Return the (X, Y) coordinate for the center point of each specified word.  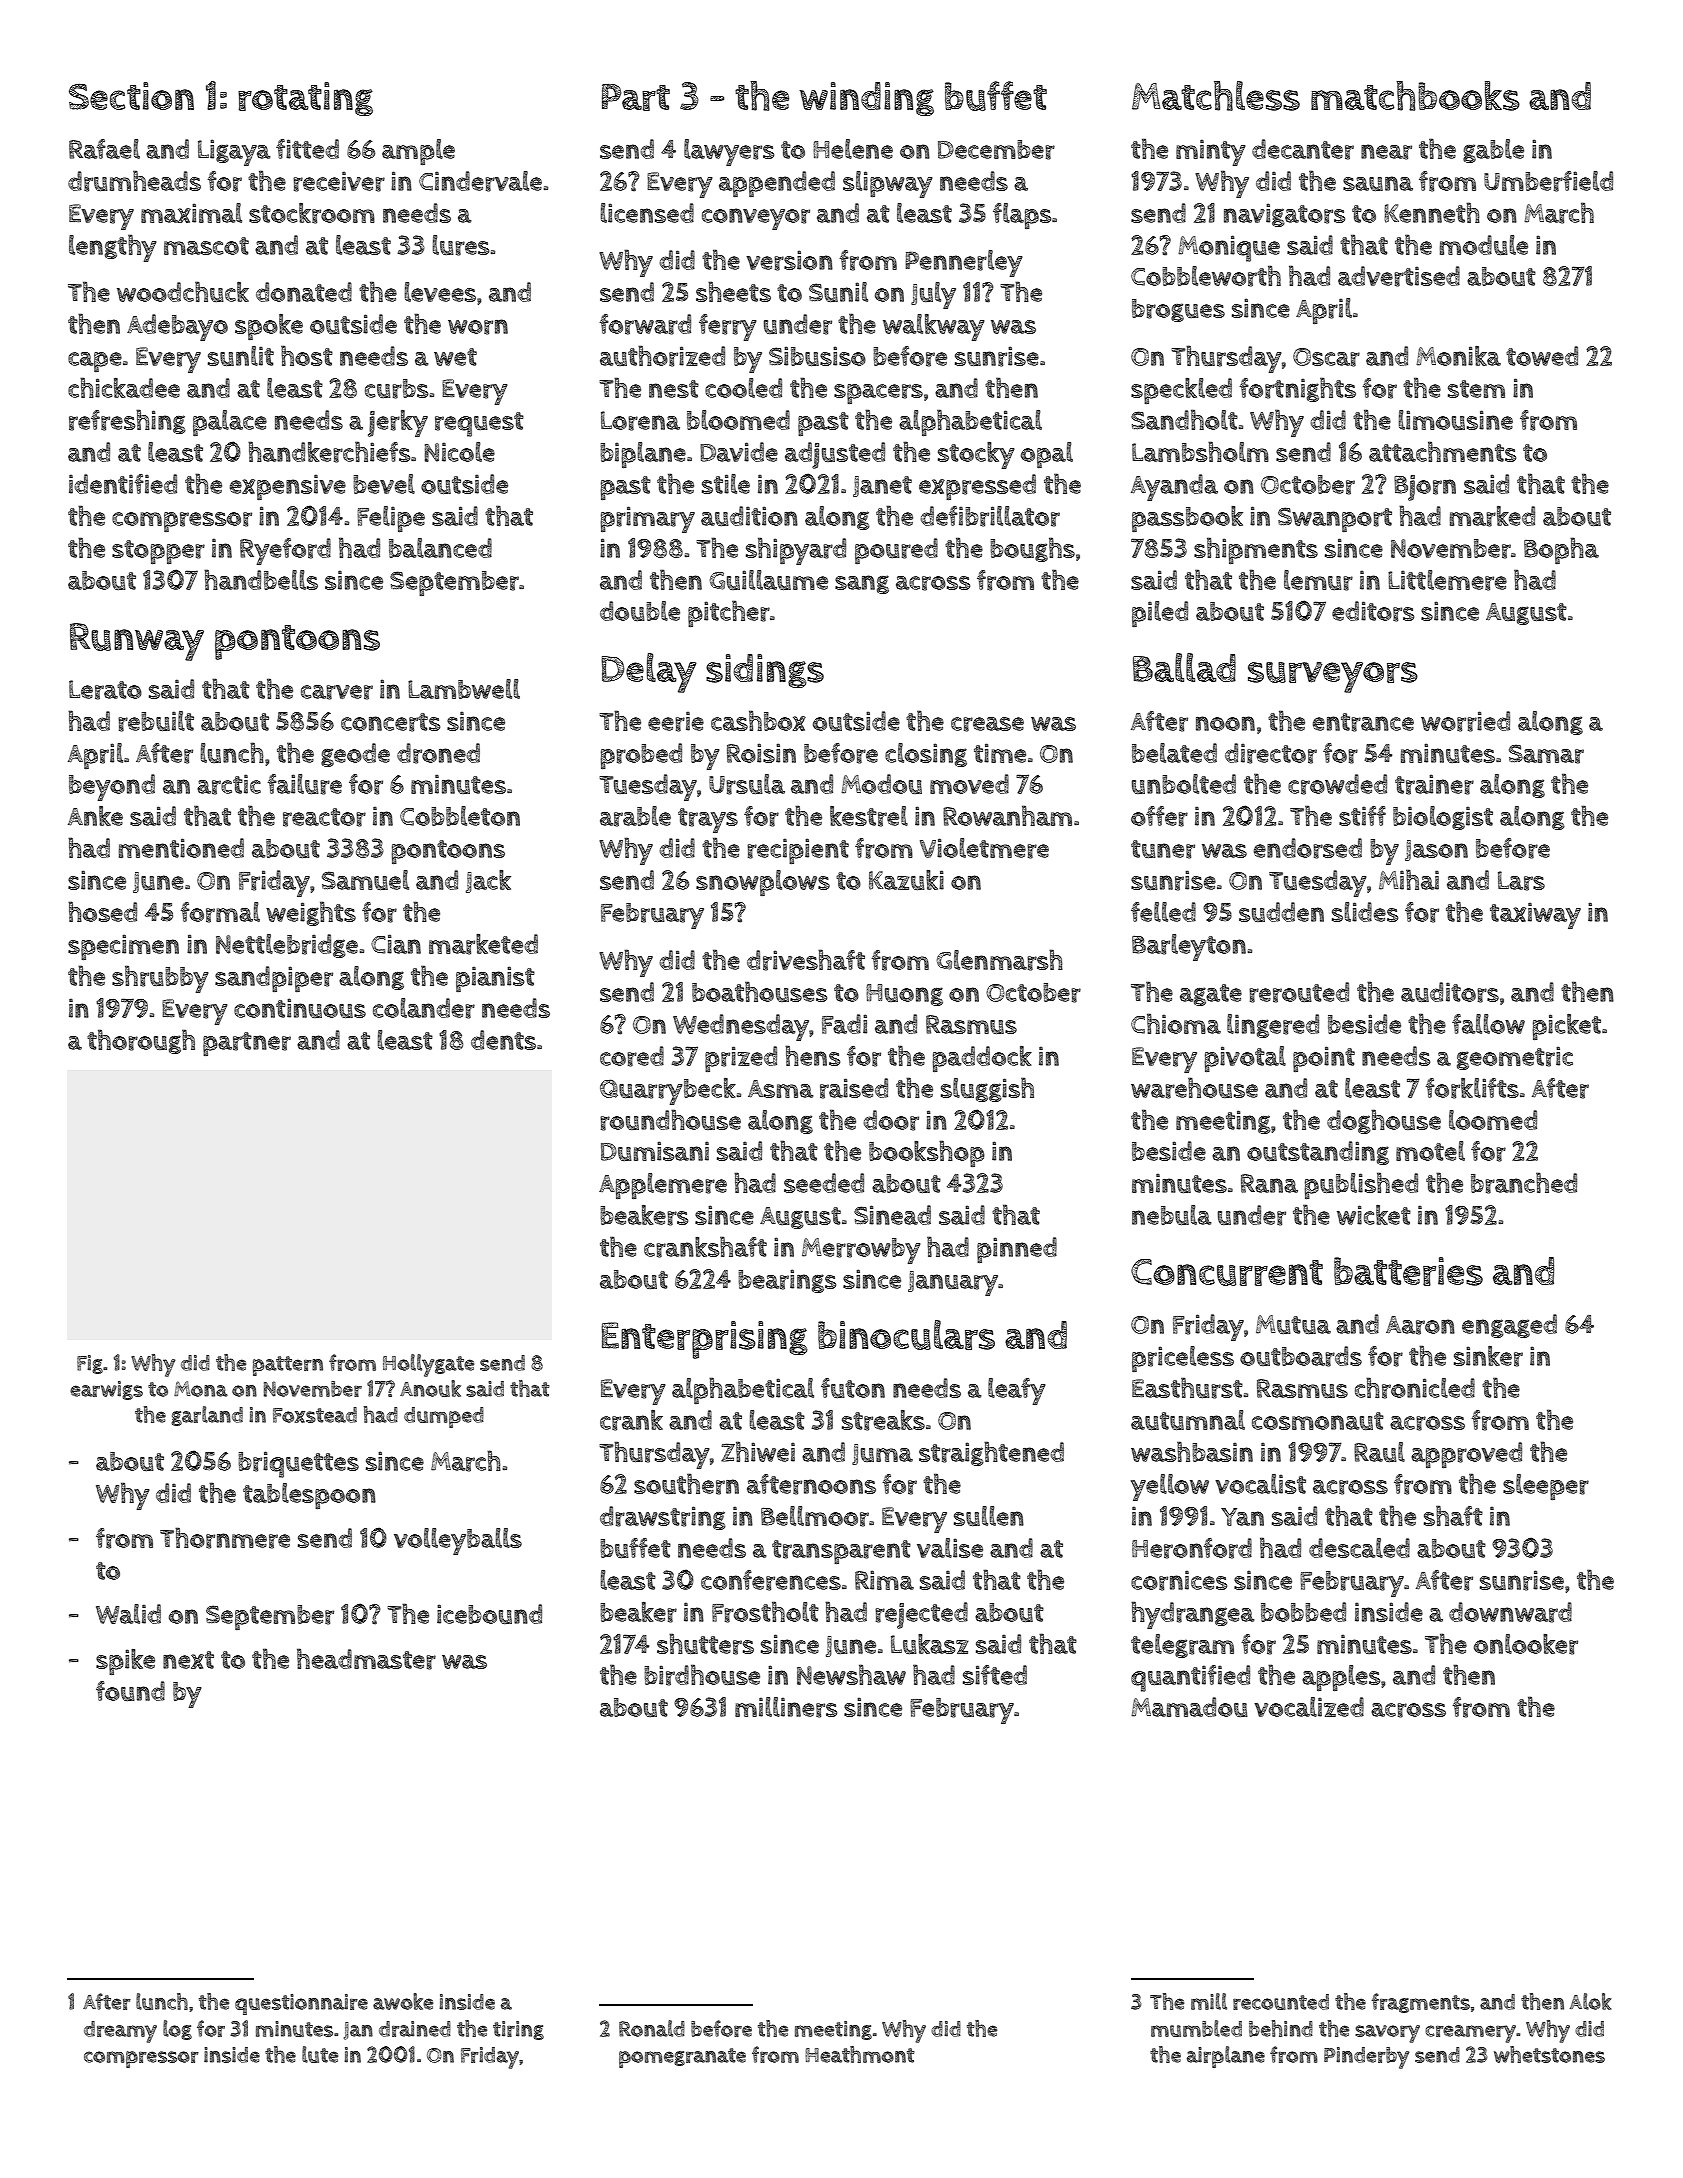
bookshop (927, 1153)
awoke (403, 2001)
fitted (307, 149)
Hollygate (428, 1365)
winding (867, 99)
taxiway (1535, 915)
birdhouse (702, 1675)
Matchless (1216, 96)
